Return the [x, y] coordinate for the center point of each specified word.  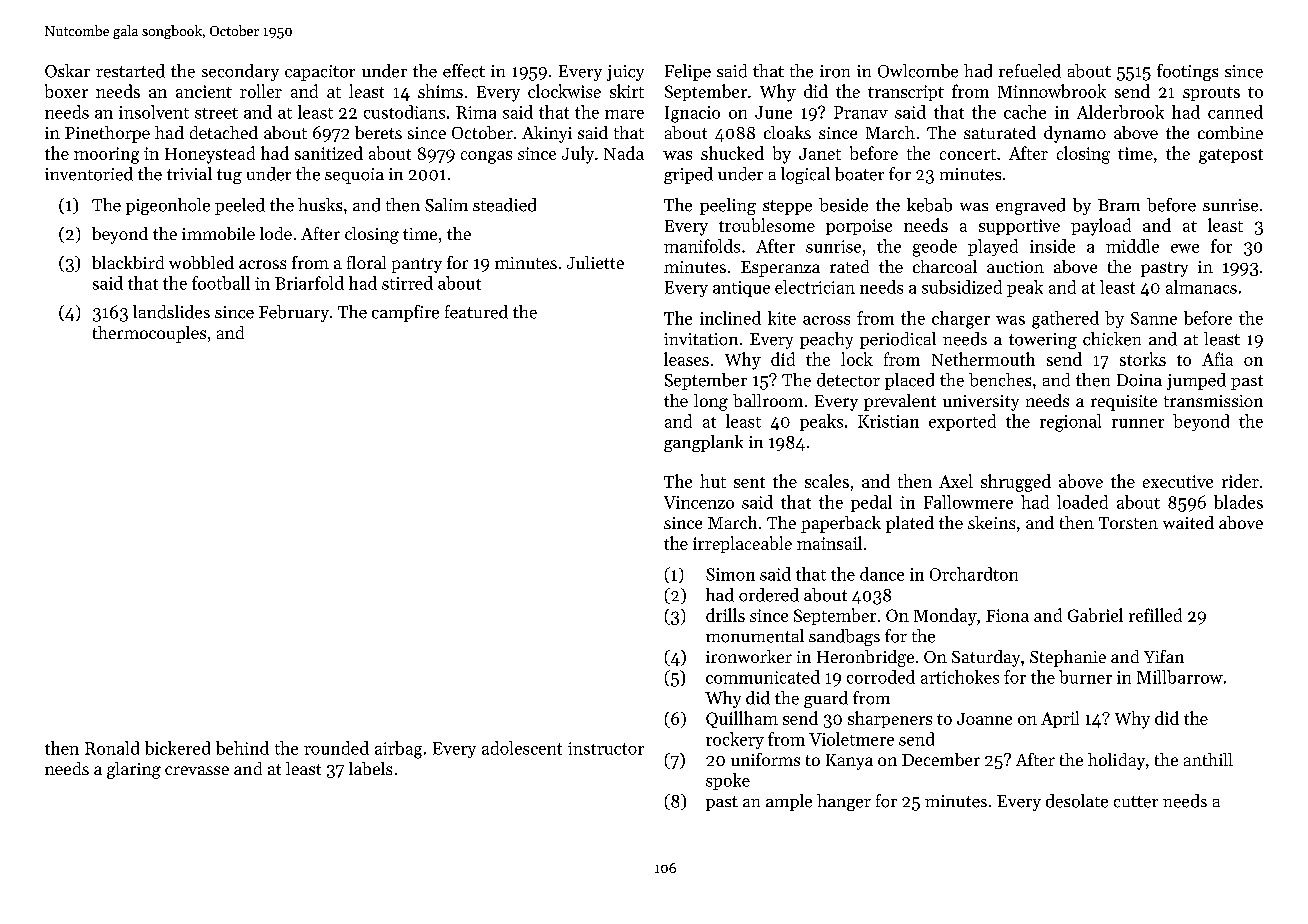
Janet [820, 154]
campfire [405, 313]
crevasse [197, 770]
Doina [1139, 380]
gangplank [703, 443]
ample [789, 802]
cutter [1136, 802]
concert [968, 154]
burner [1085, 677]
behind [242, 748]
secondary [240, 72]
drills [725, 615]
